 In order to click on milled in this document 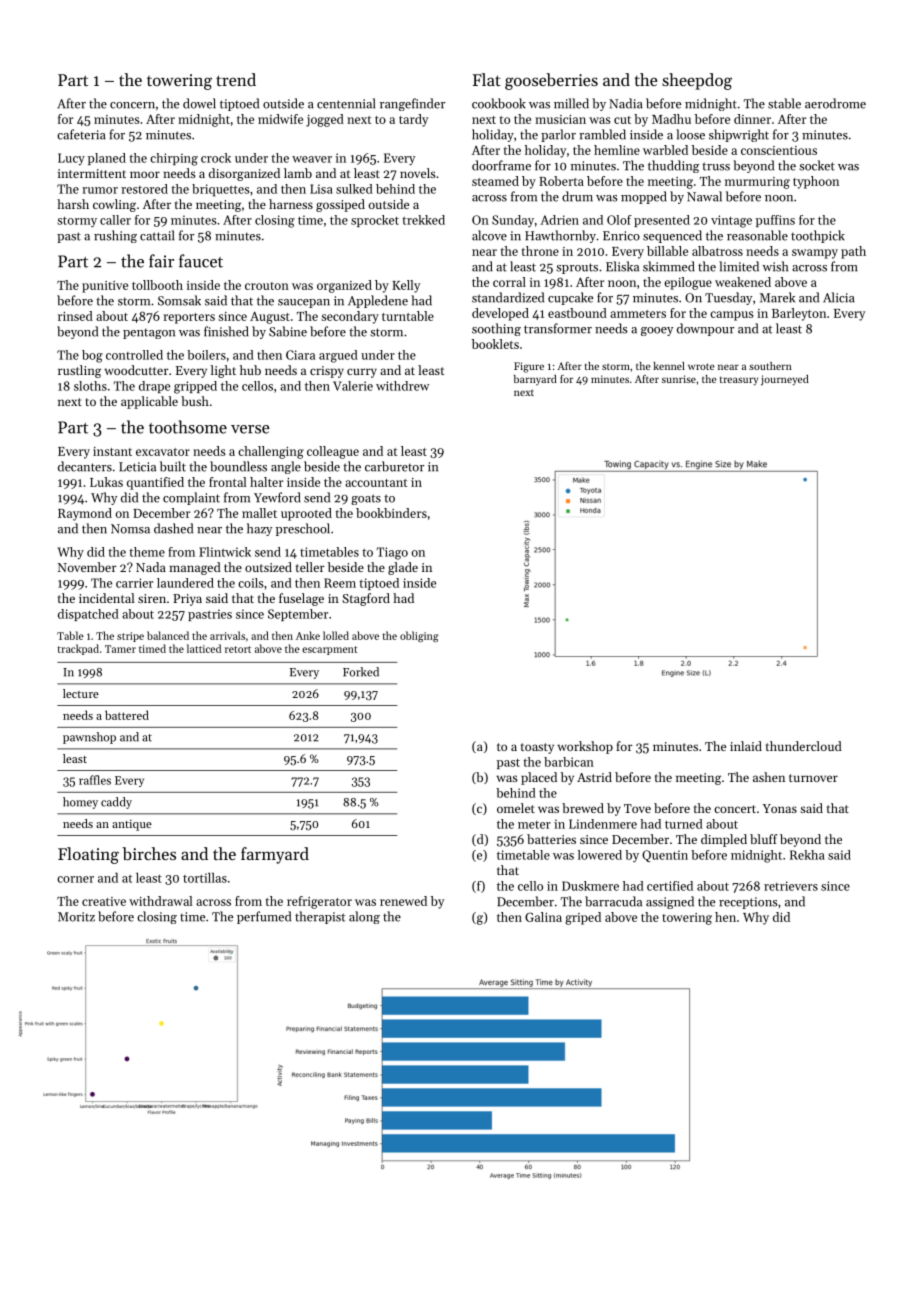, I will do `click(571, 103)`.
